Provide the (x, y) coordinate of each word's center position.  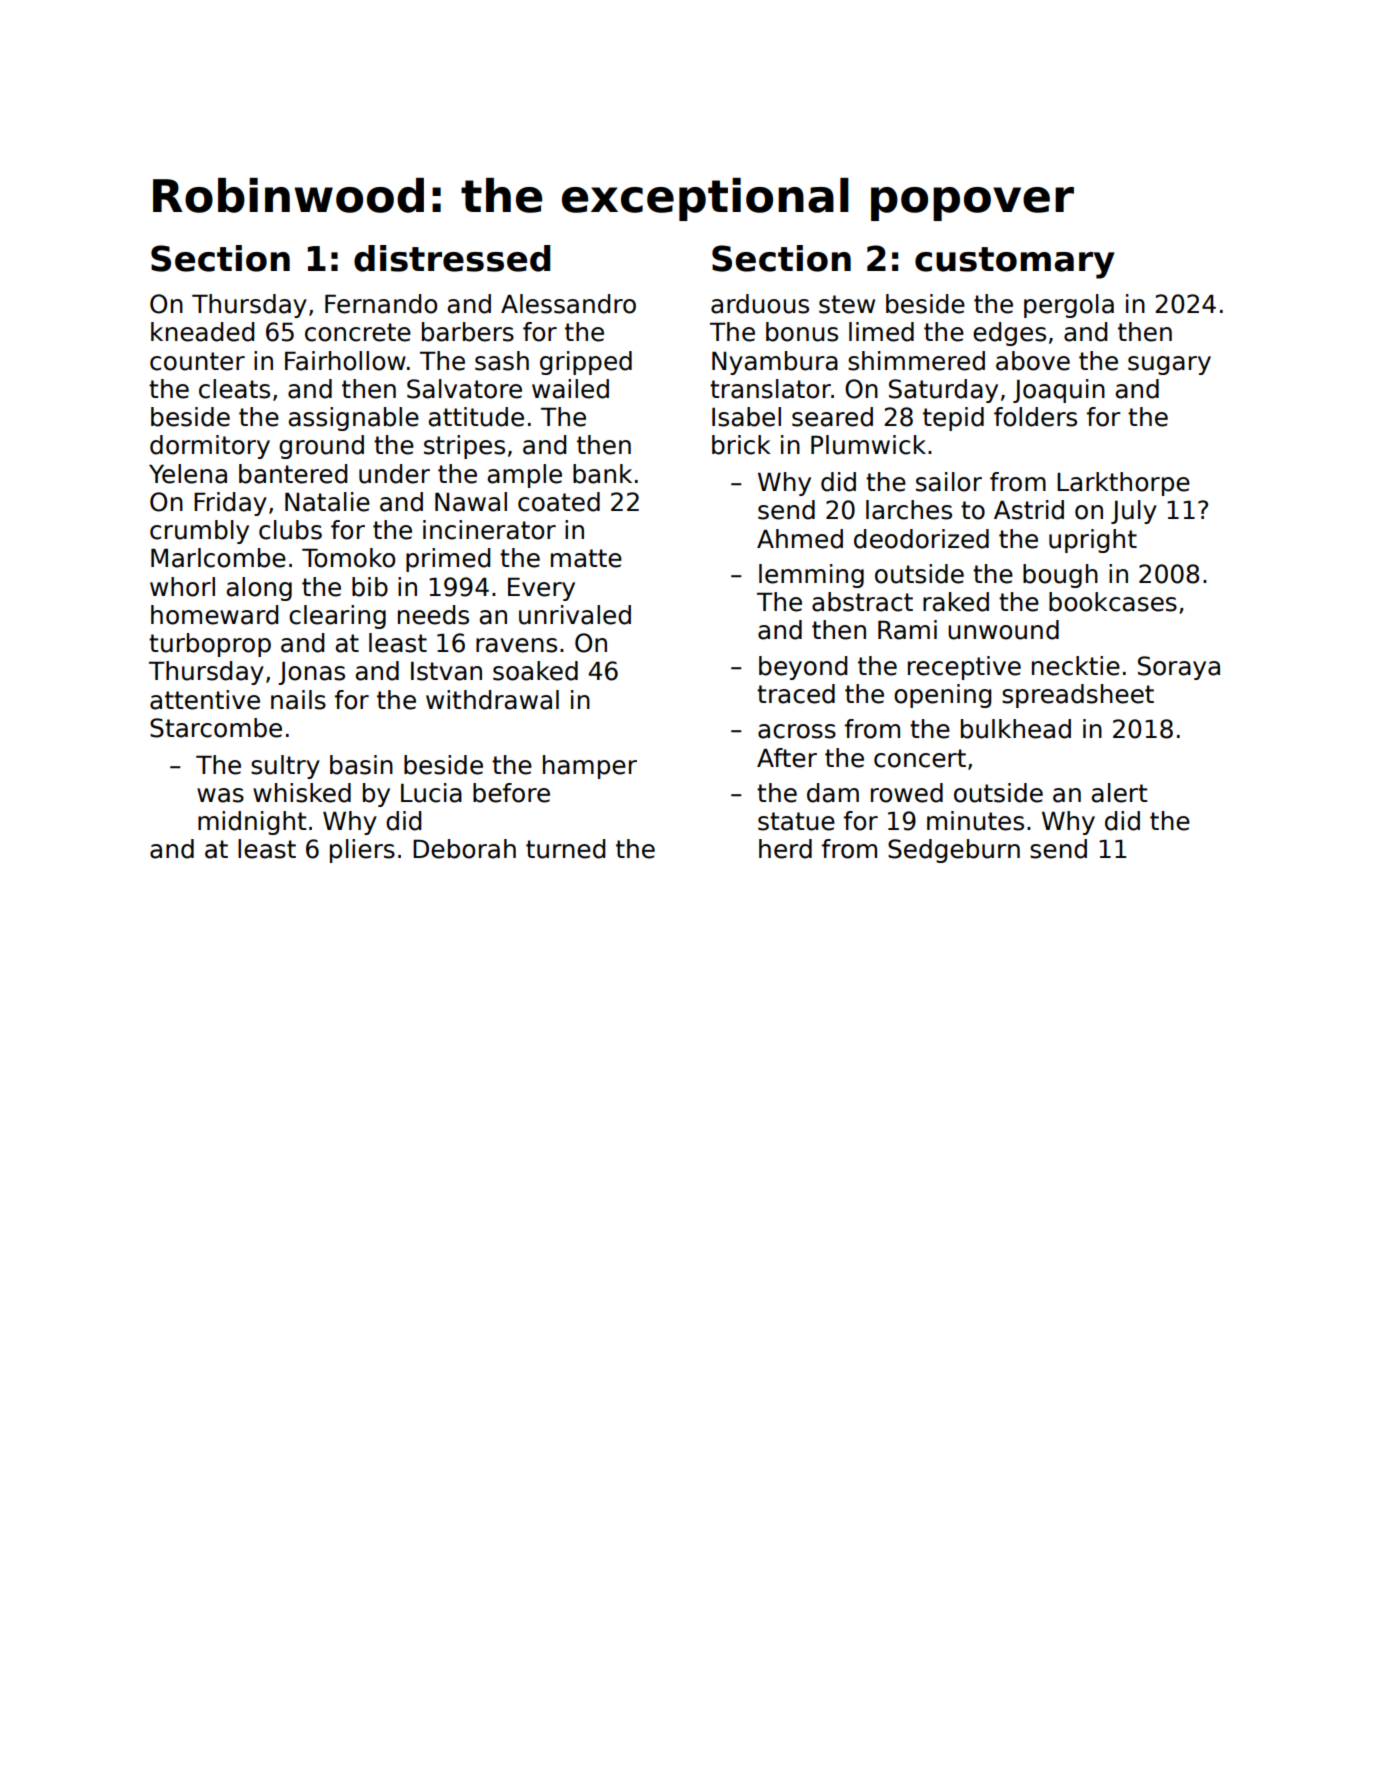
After (787, 758)
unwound (1003, 630)
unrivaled (575, 615)
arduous (760, 304)
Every (541, 589)
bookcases (1113, 602)
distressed (452, 258)
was (220, 795)
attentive (205, 700)
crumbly (199, 532)
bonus (802, 332)
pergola (1069, 306)
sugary (1169, 365)
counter (197, 361)
